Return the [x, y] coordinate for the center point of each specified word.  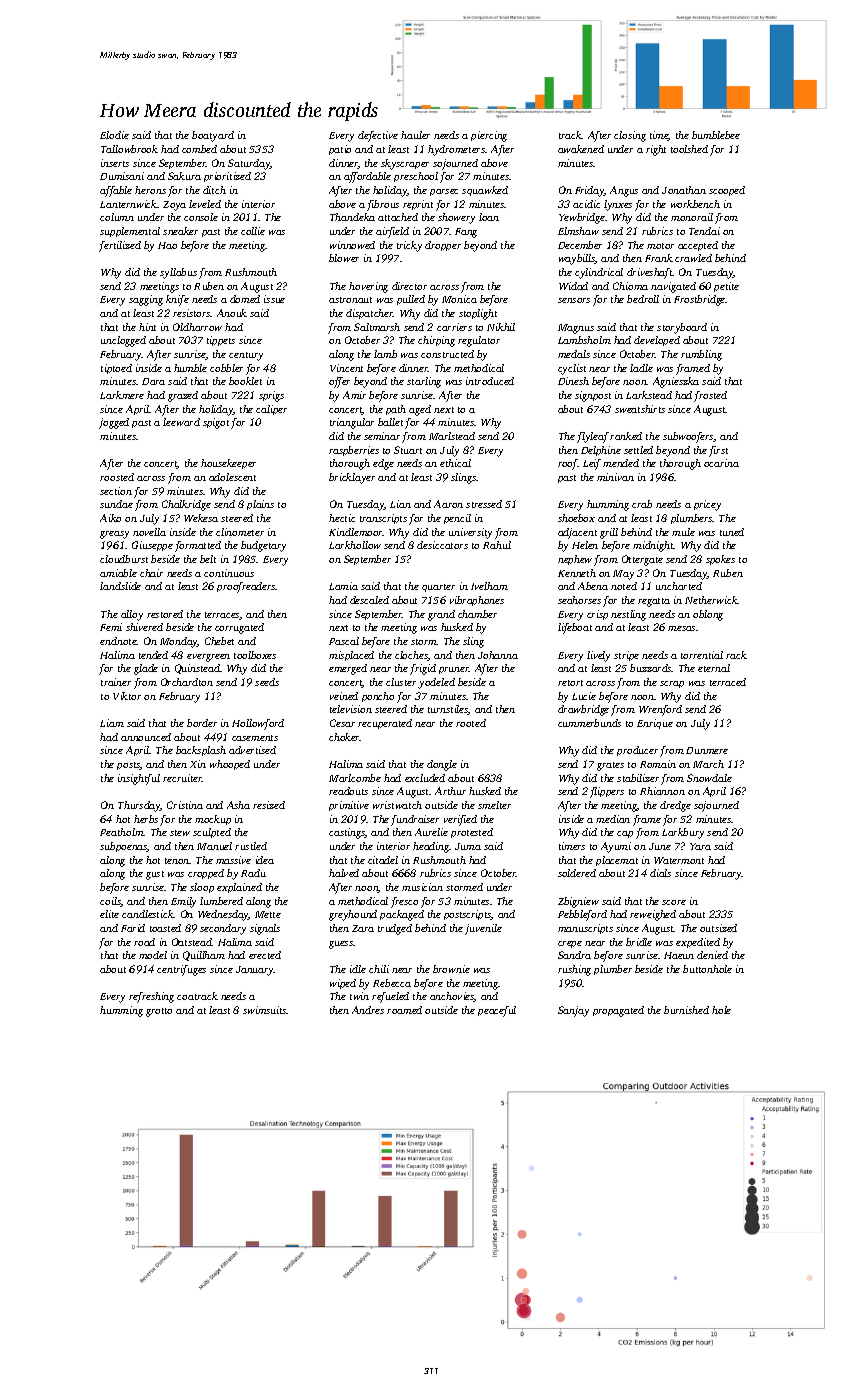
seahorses [579, 600]
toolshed [689, 149]
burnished [686, 1010]
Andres [368, 1010]
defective [378, 136]
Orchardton [187, 682]
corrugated [239, 628]
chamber [477, 614]
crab [642, 504]
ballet [390, 422]
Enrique [655, 724]
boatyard [213, 136]
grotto [159, 1012]
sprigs [271, 396]
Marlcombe [355, 778]
